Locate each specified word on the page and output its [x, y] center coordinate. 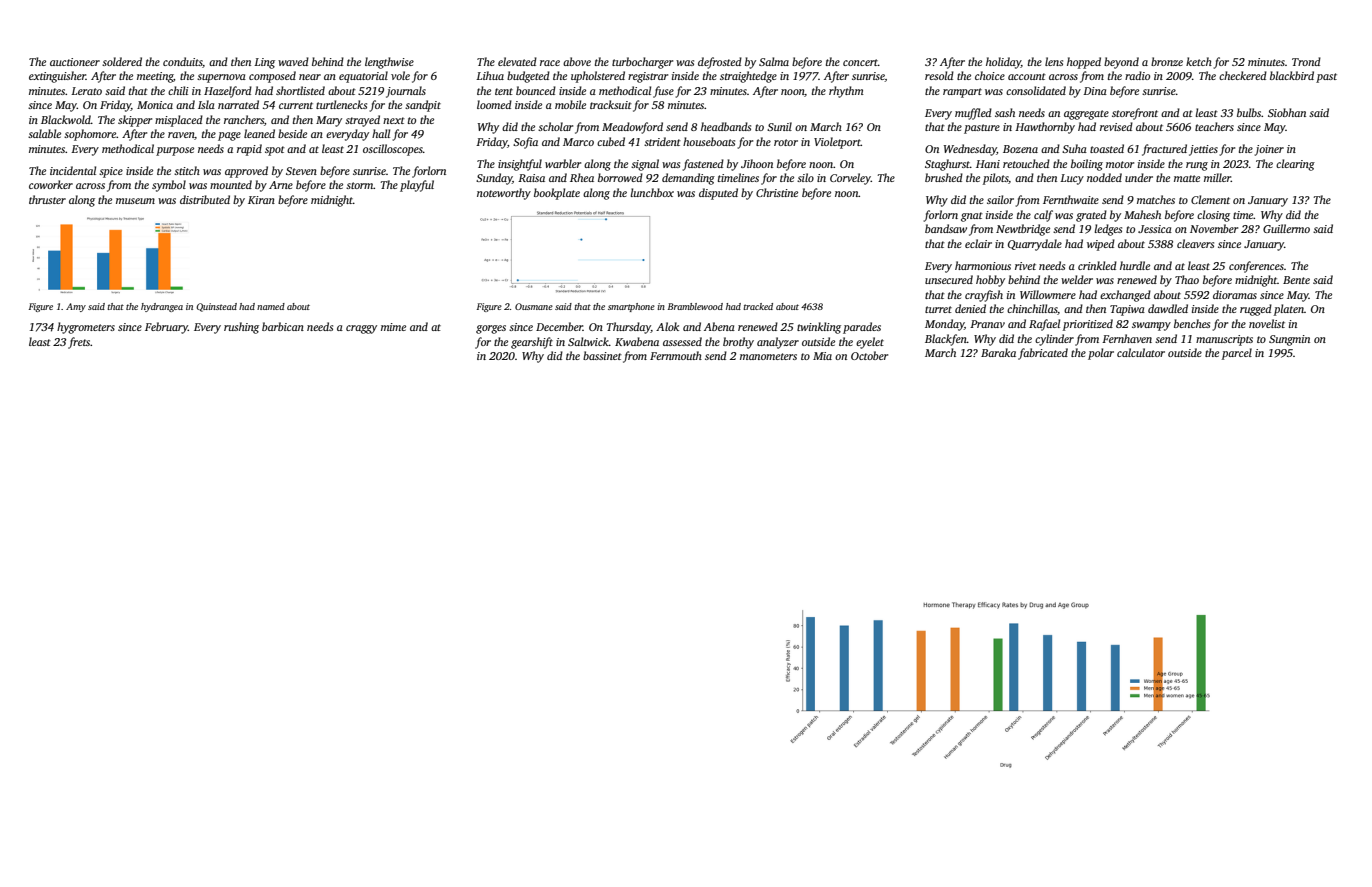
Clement [1210, 199]
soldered [122, 61]
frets [79, 343]
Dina [1095, 91]
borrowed [620, 177]
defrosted [720, 63]
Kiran [261, 200]
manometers [768, 356]
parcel [1237, 354]
